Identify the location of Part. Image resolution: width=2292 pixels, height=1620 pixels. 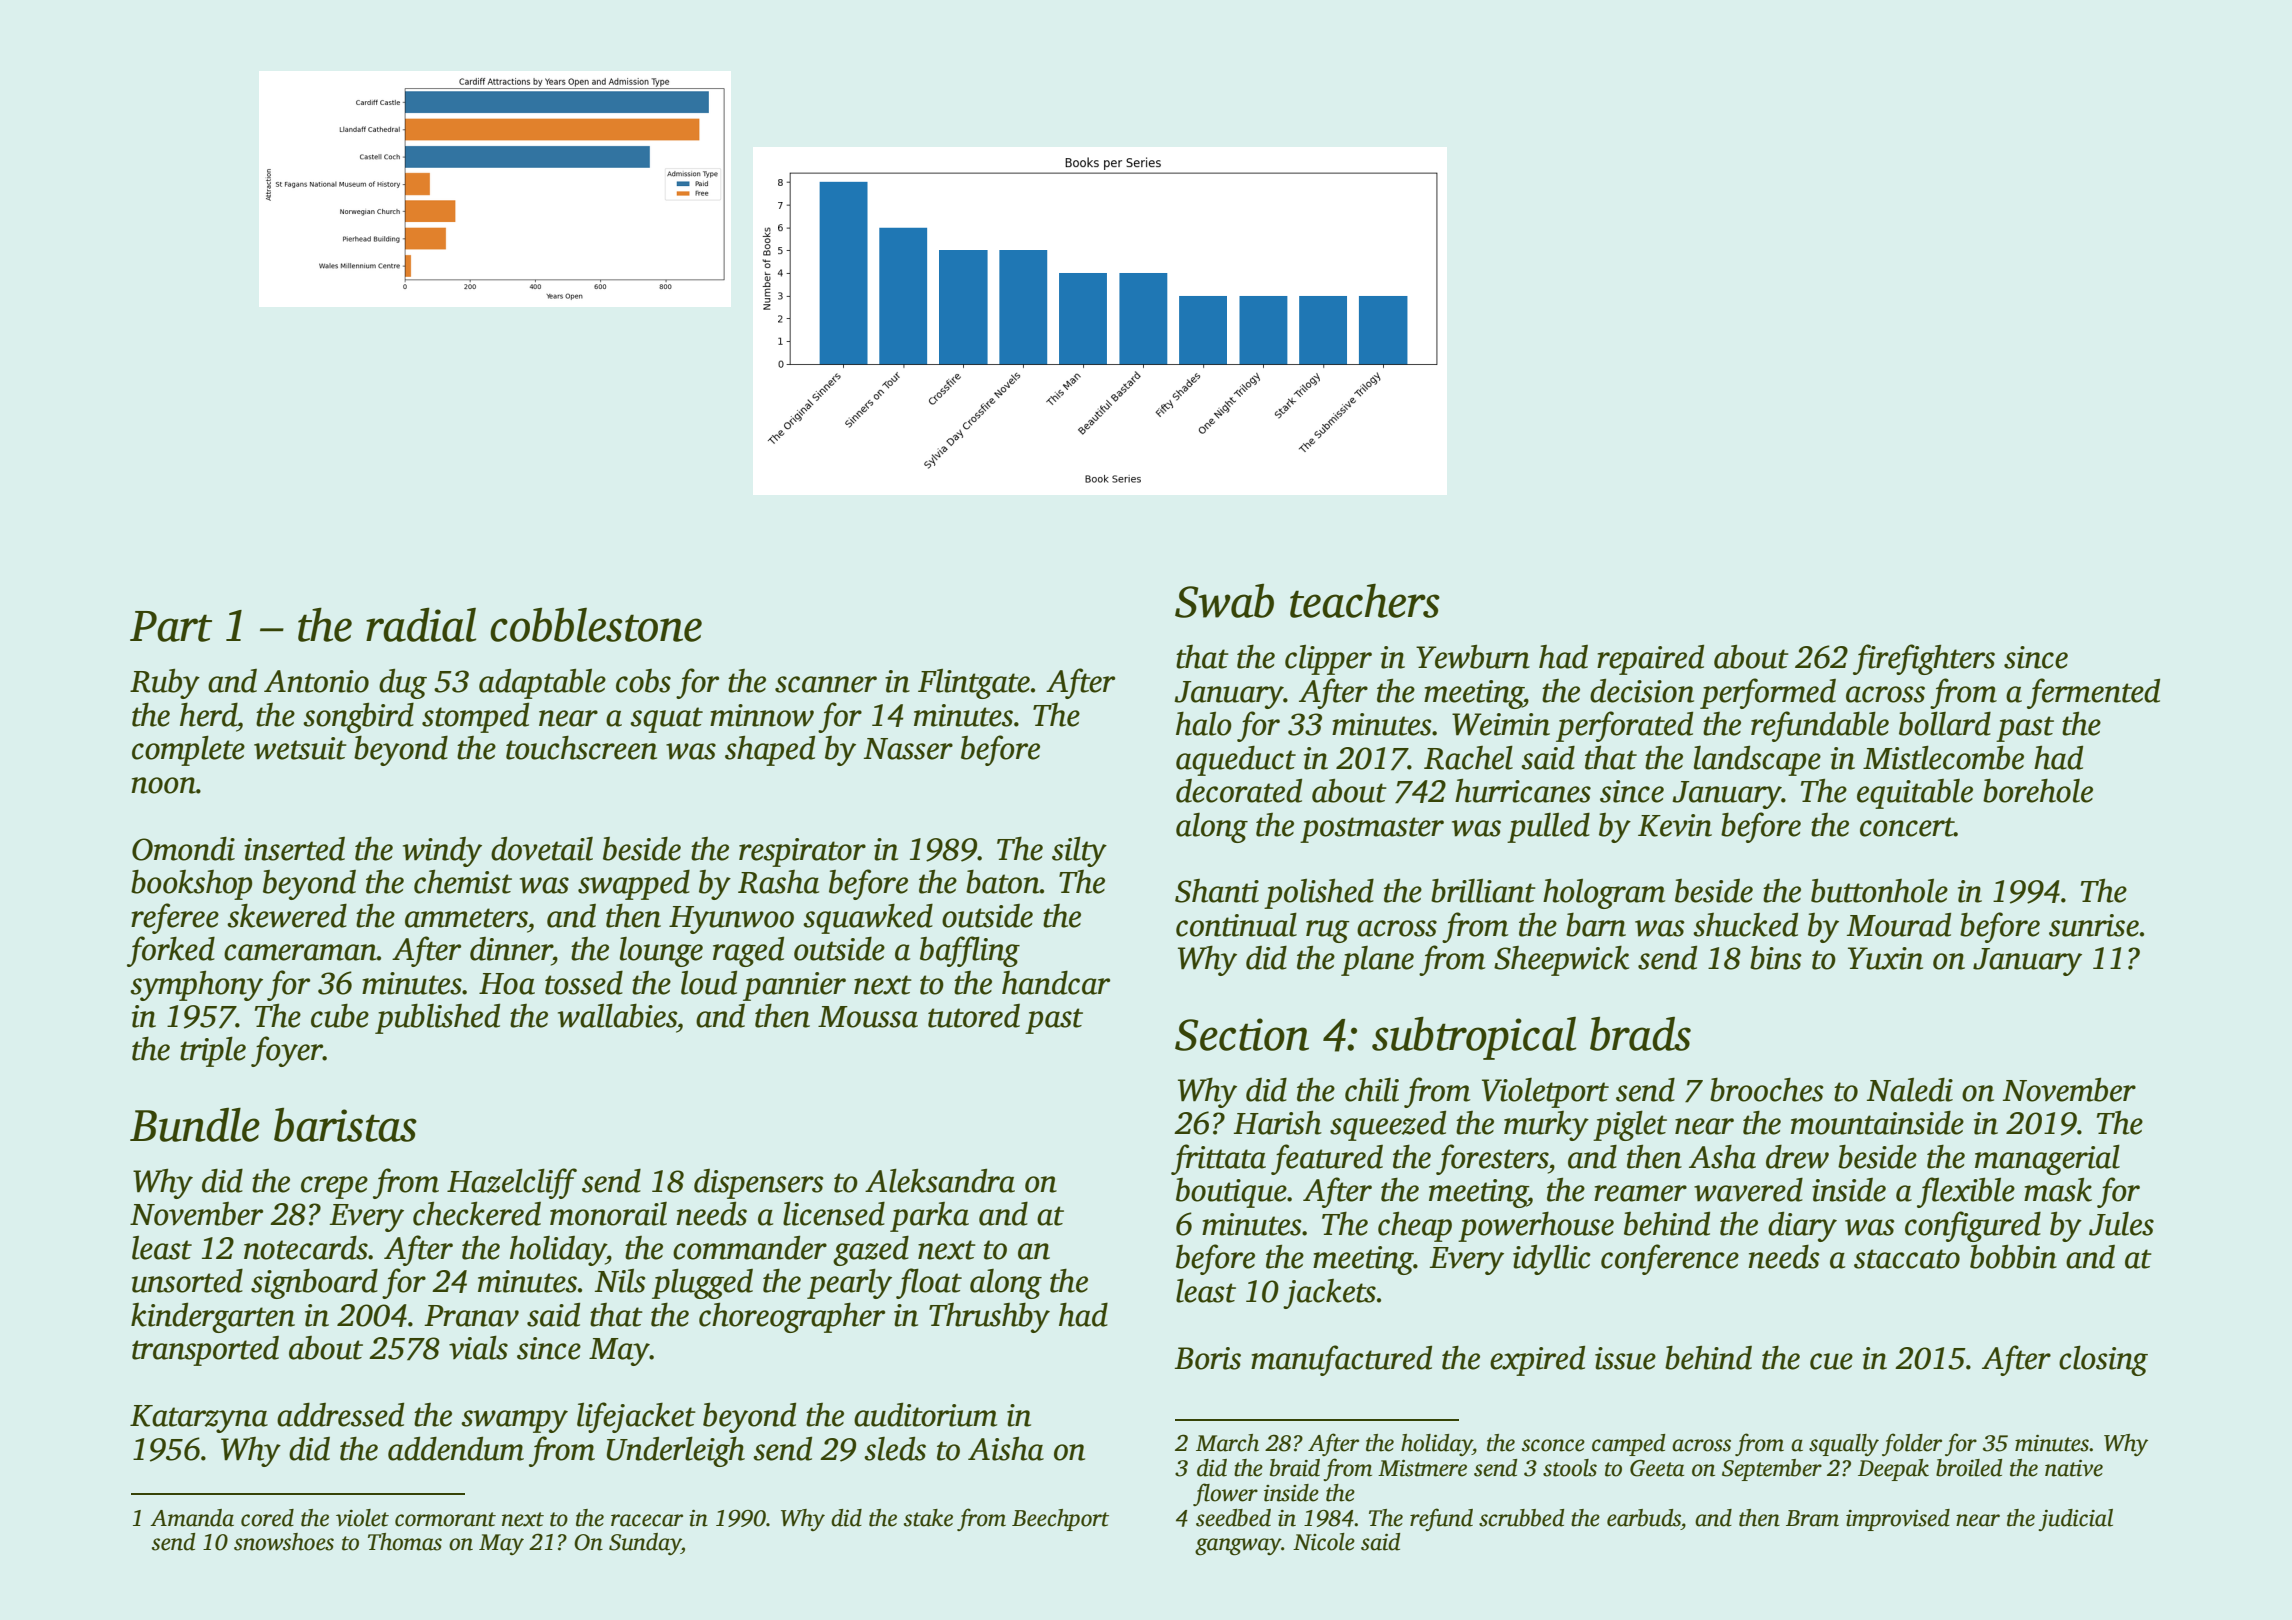
(171, 626).
